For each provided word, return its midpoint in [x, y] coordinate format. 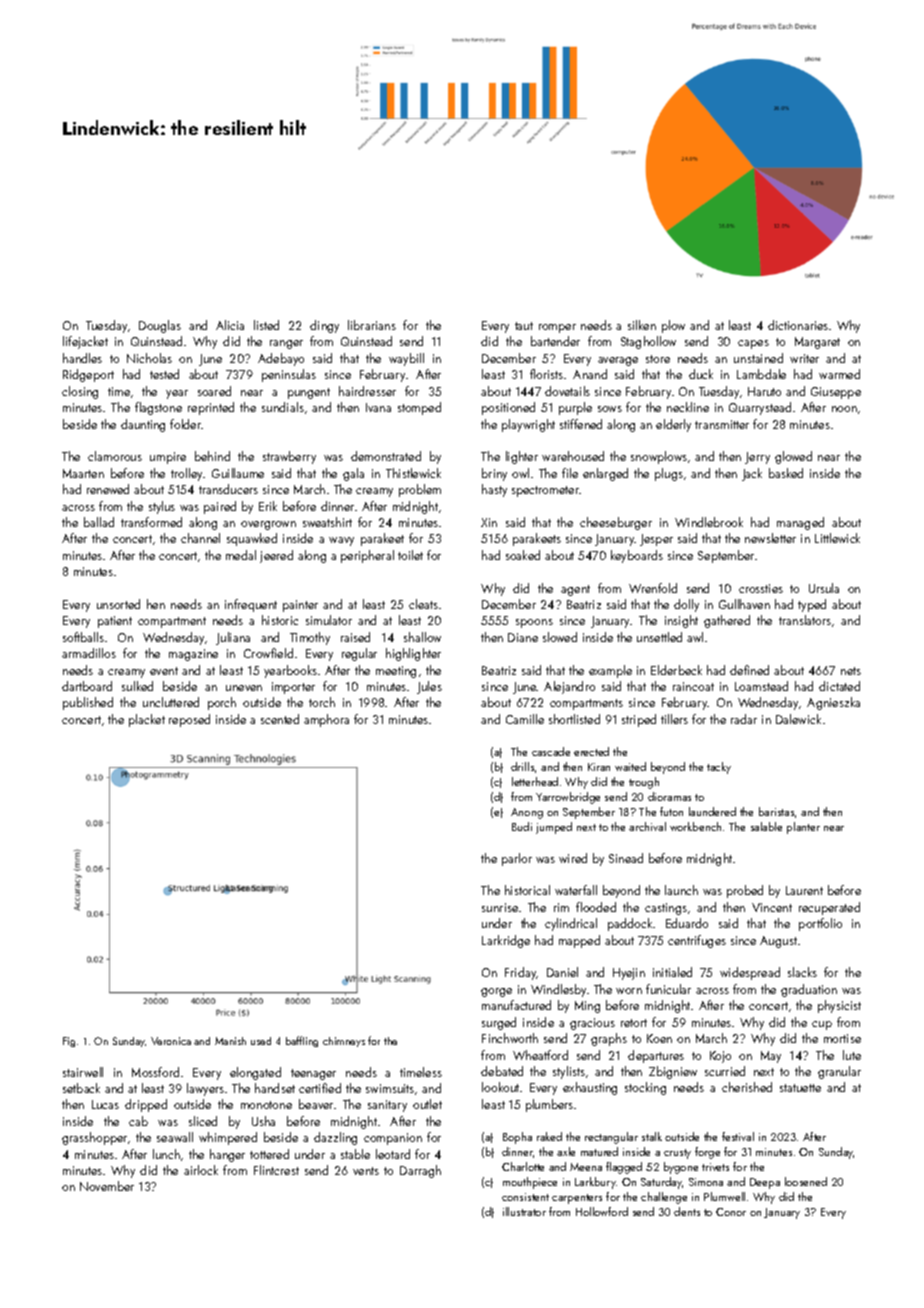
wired [573, 858]
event [164, 671]
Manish [230, 1041]
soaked [523, 555]
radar [744, 719]
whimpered [228, 1138]
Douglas [160, 326]
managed [800, 523]
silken [642, 325]
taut [524, 326]
